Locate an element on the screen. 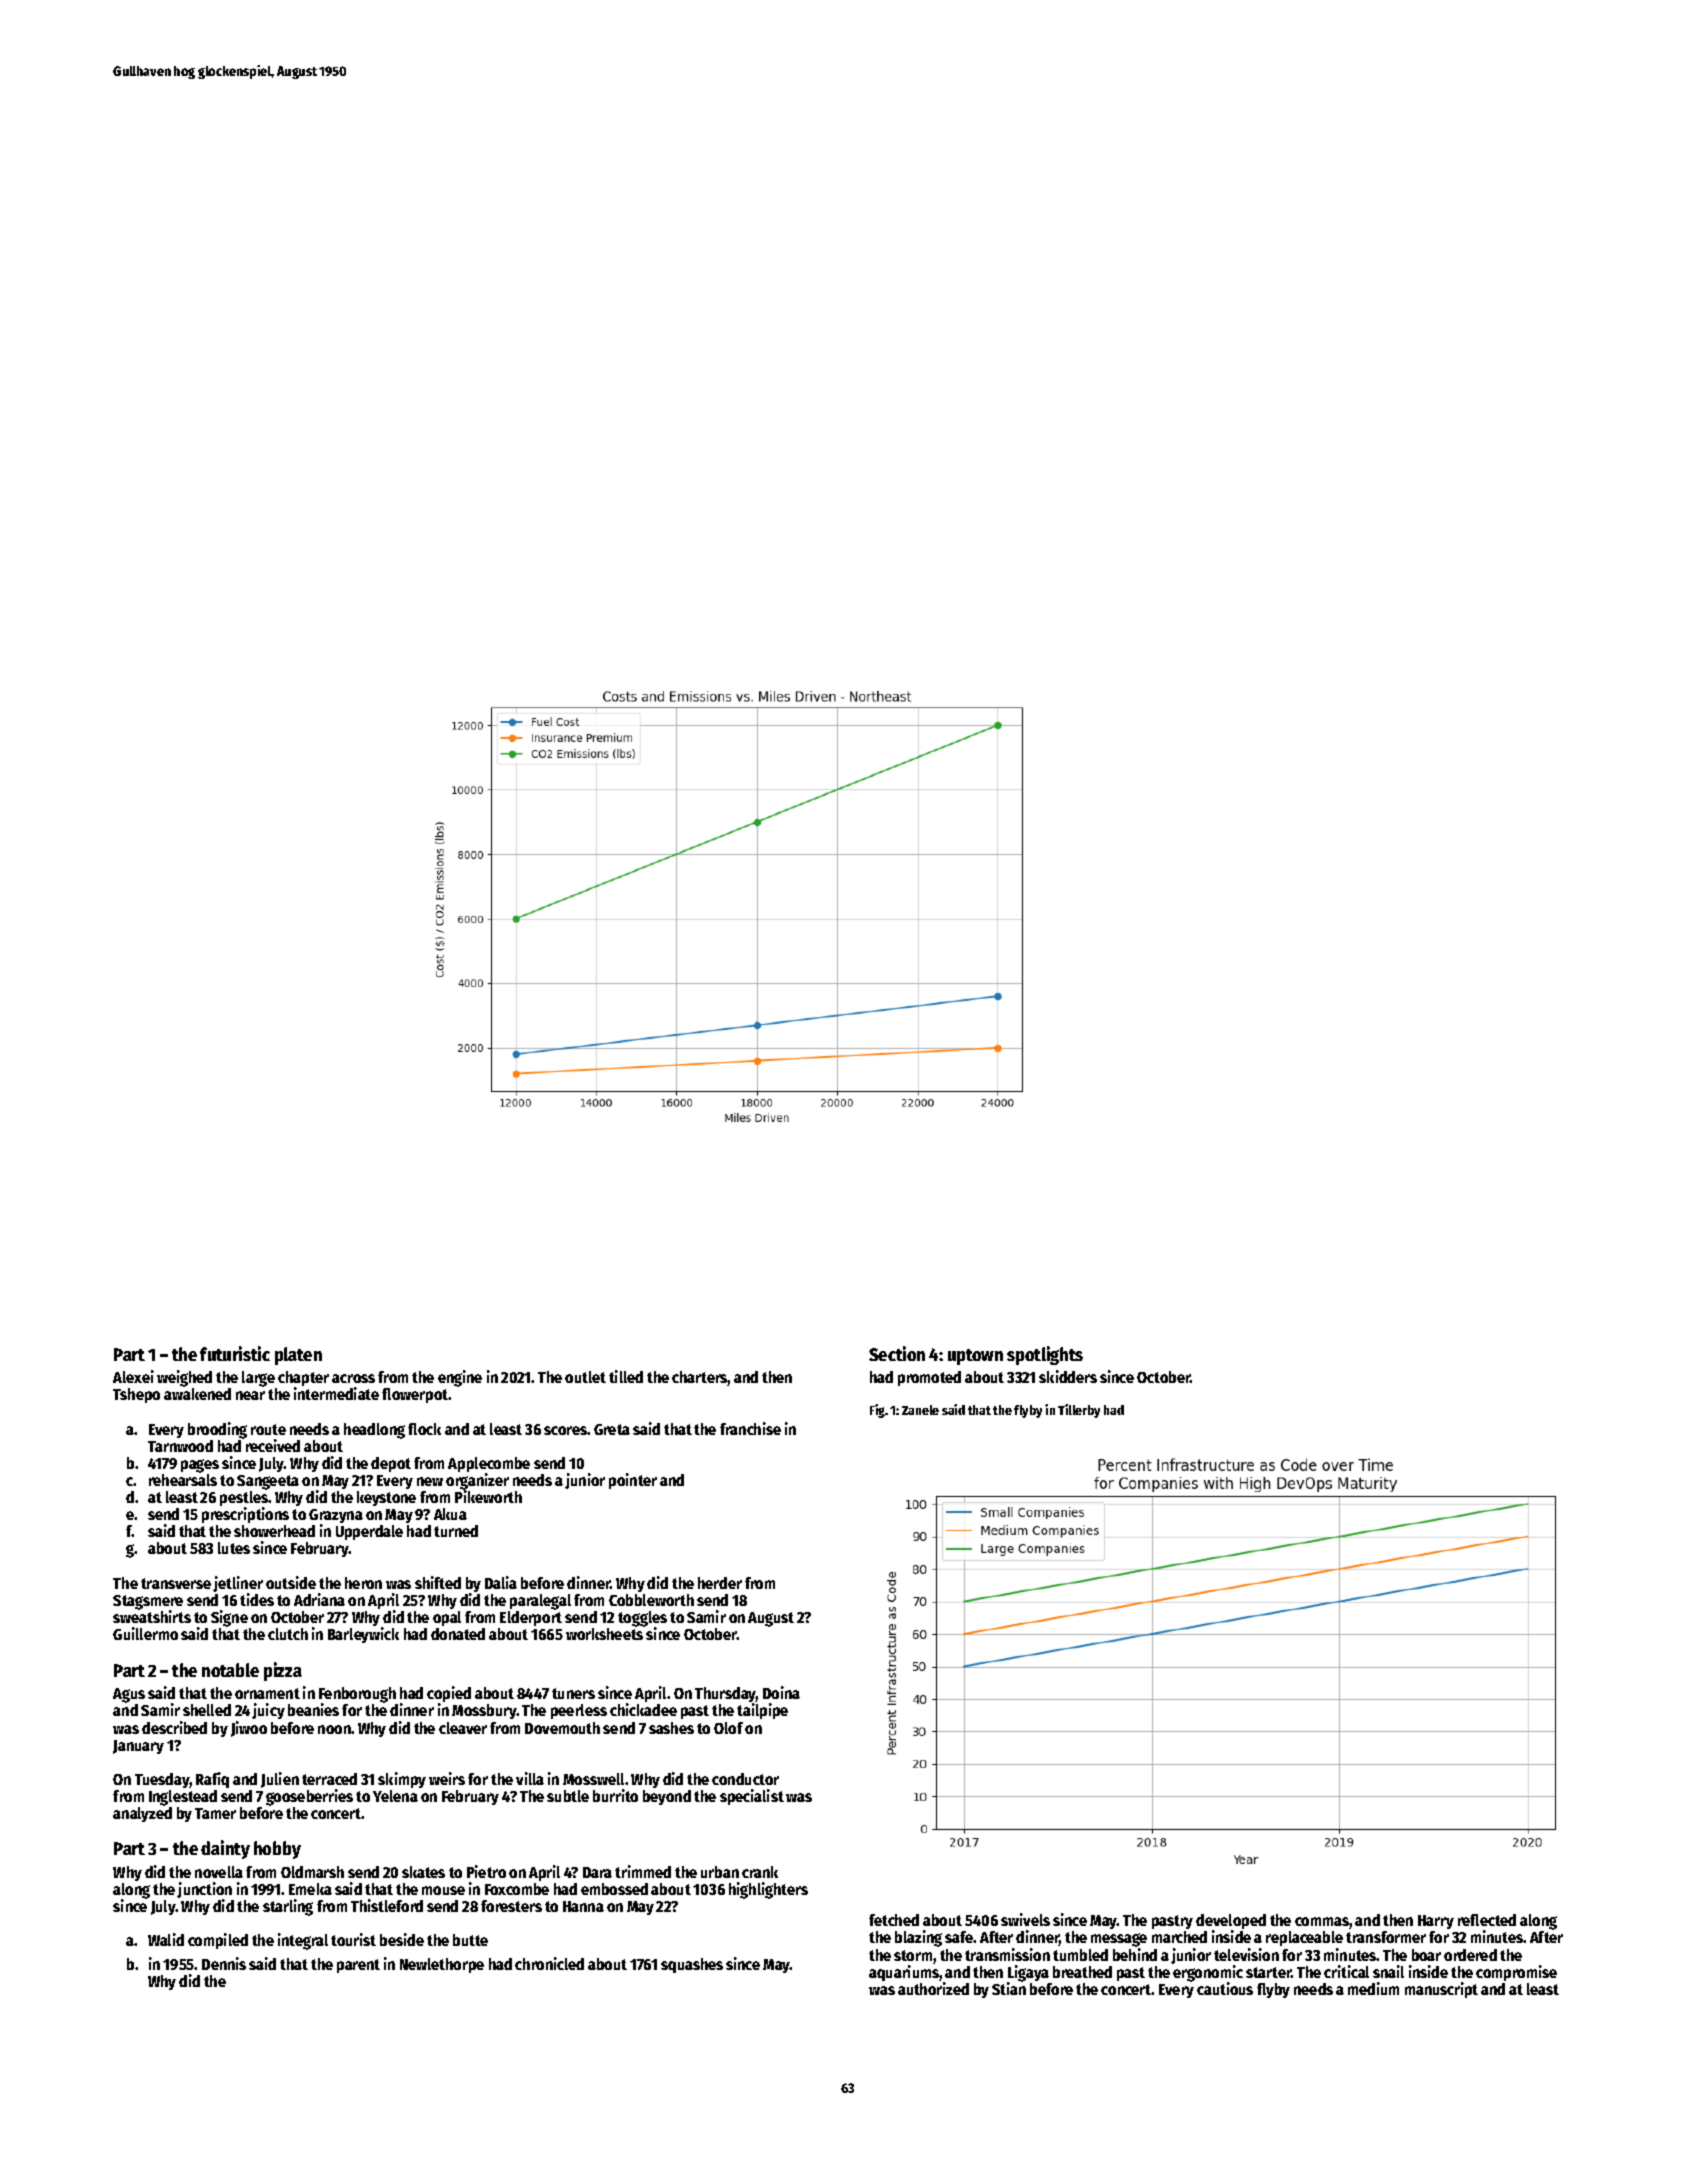 The image size is (1683, 2178). tilled is located at coordinates (626, 1376).
